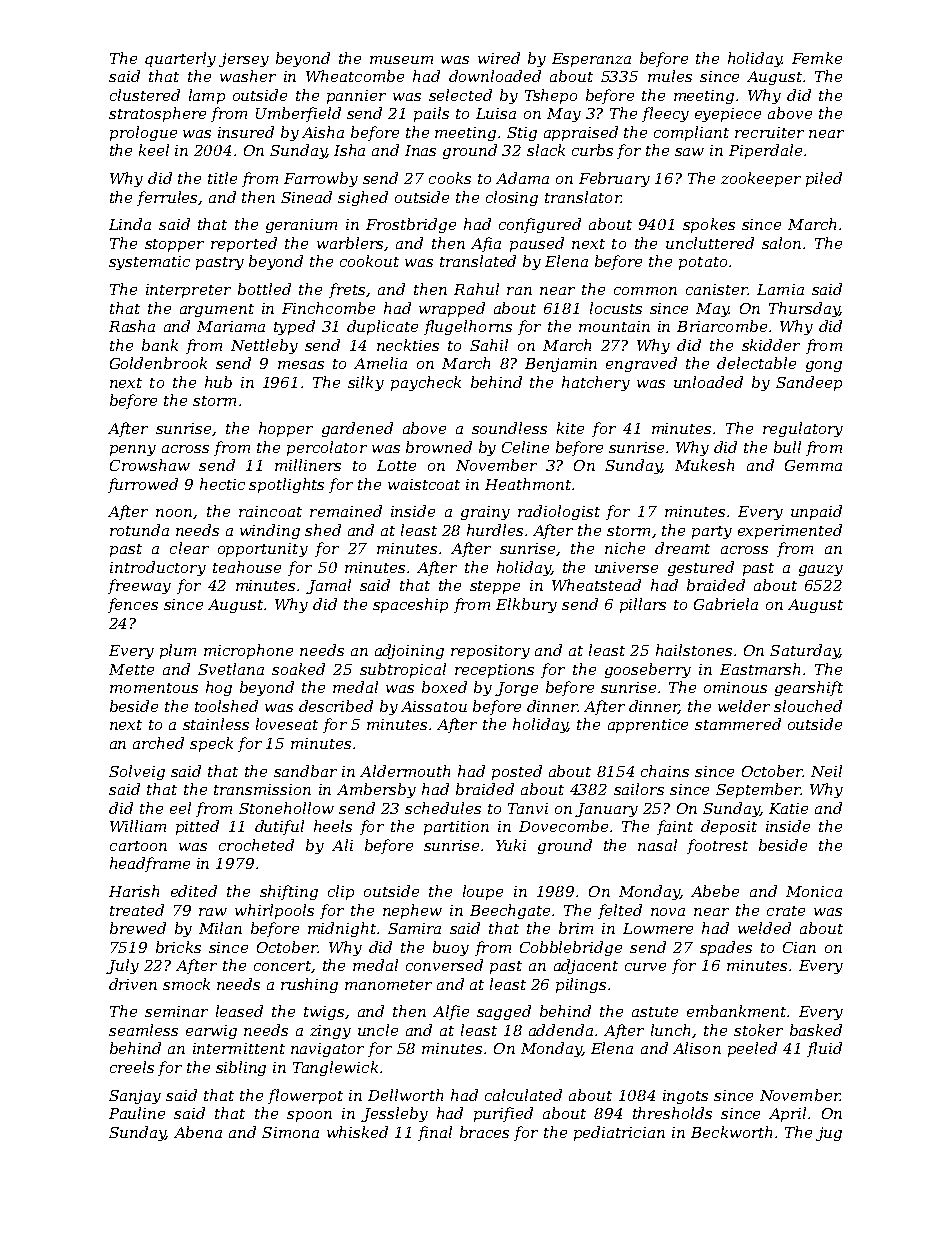 This document has width=952, height=1233. I want to click on Crowshaw, so click(150, 465).
